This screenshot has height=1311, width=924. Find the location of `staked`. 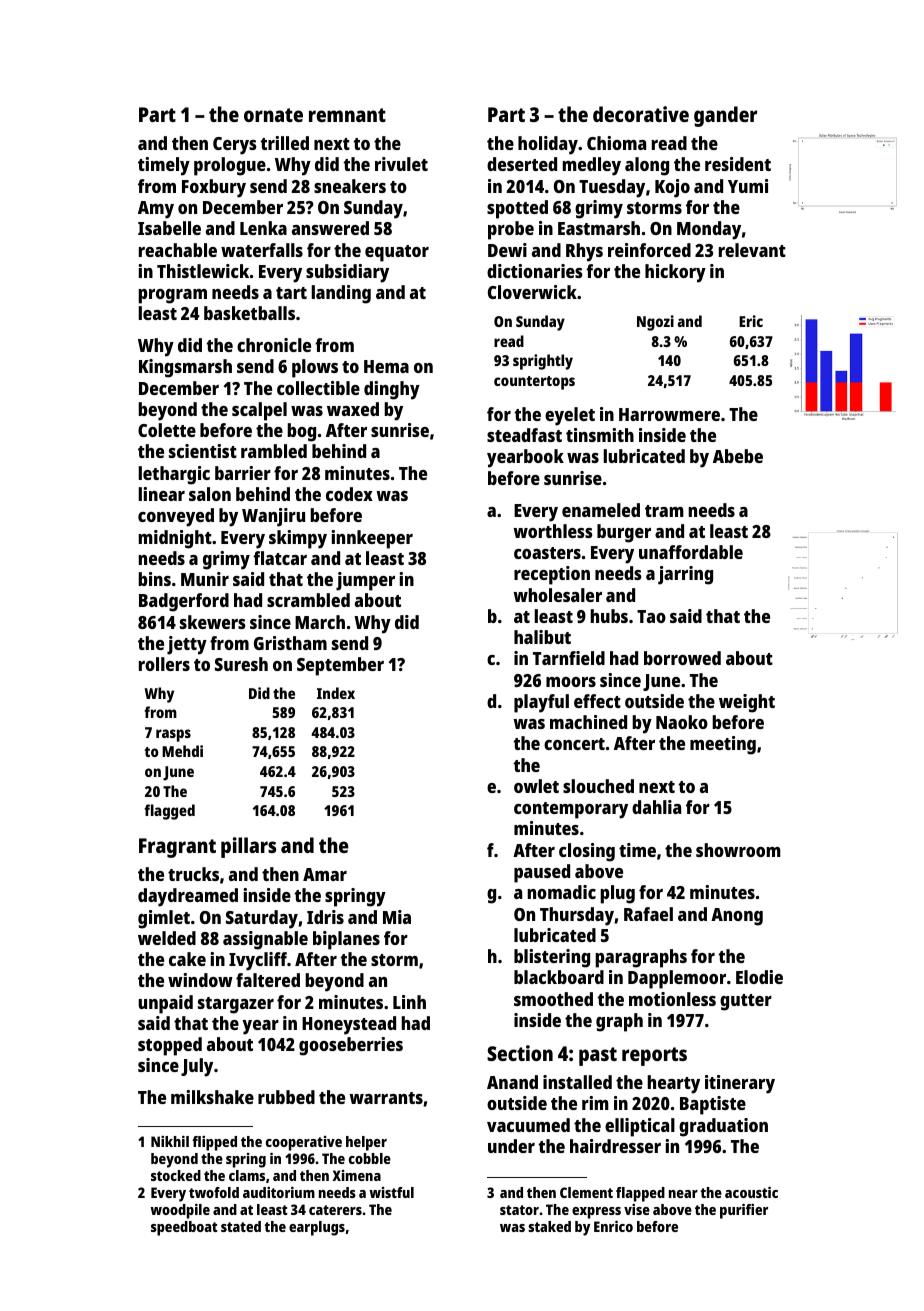

staked is located at coordinates (549, 1226).
